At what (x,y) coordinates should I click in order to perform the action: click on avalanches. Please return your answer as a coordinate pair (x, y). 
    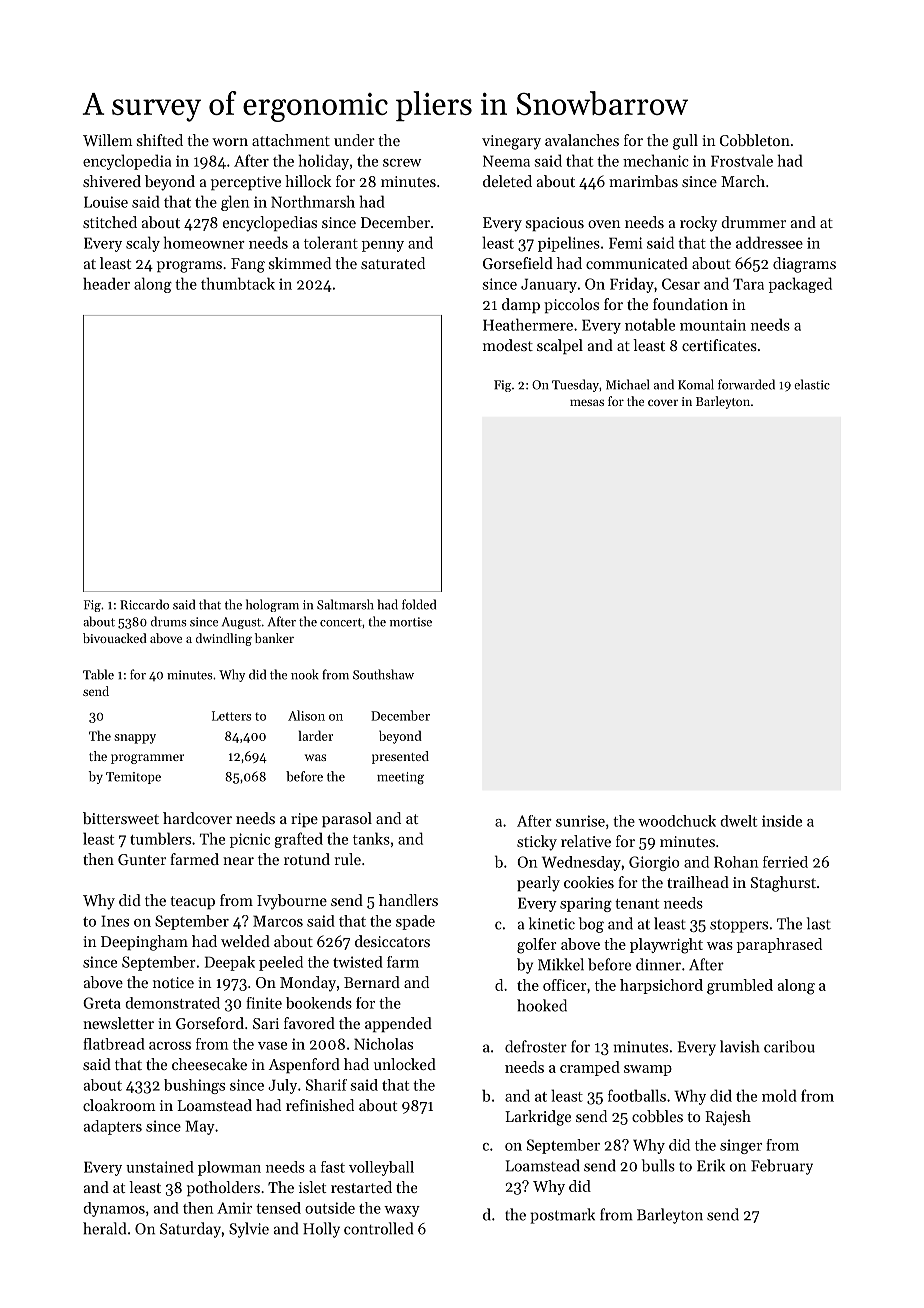
    Looking at the image, I should click on (582, 140).
